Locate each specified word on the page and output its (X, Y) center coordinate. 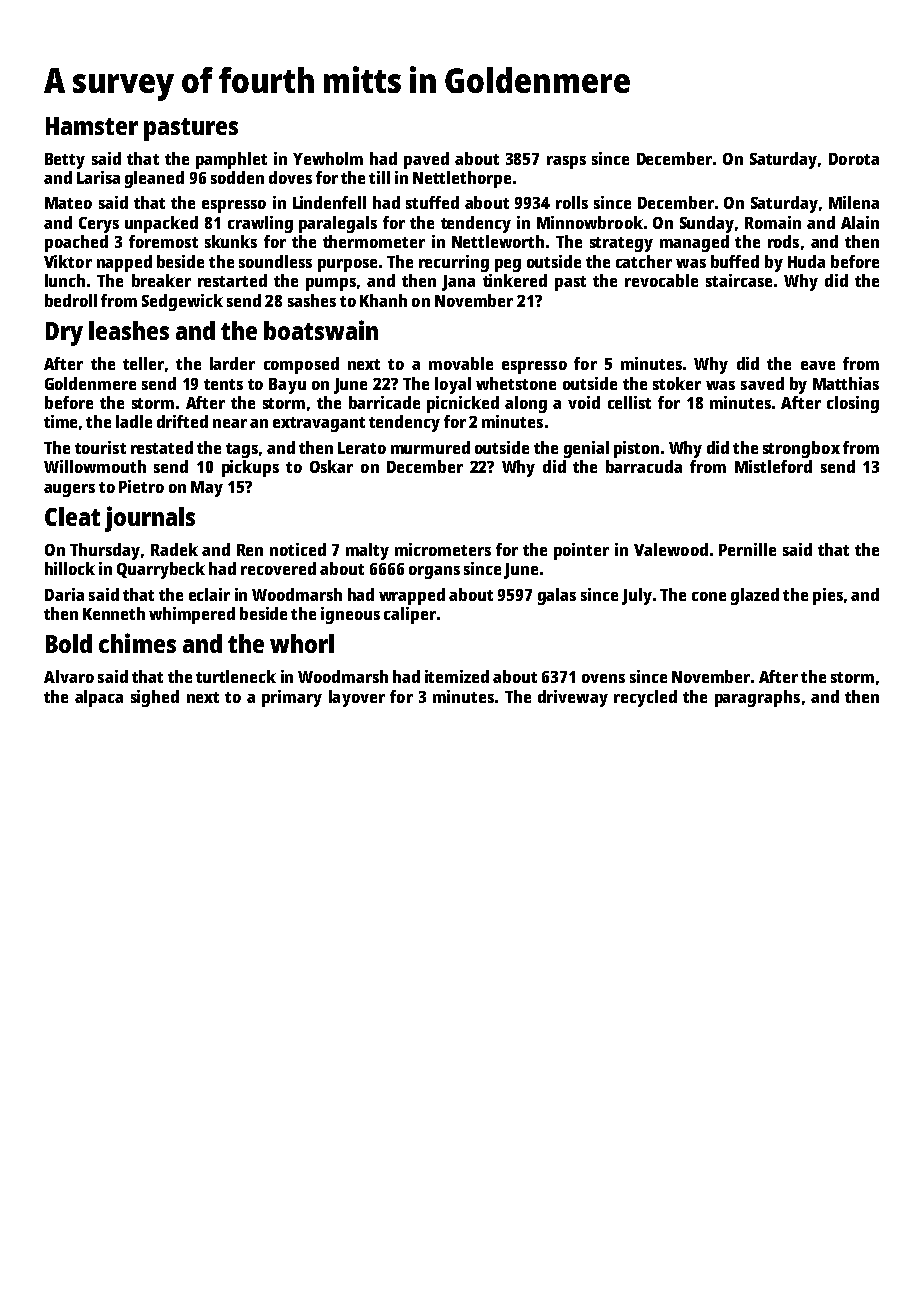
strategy (621, 244)
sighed (155, 698)
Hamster (92, 126)
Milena (854, 202)
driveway (573, 698)
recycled (645, 698)
